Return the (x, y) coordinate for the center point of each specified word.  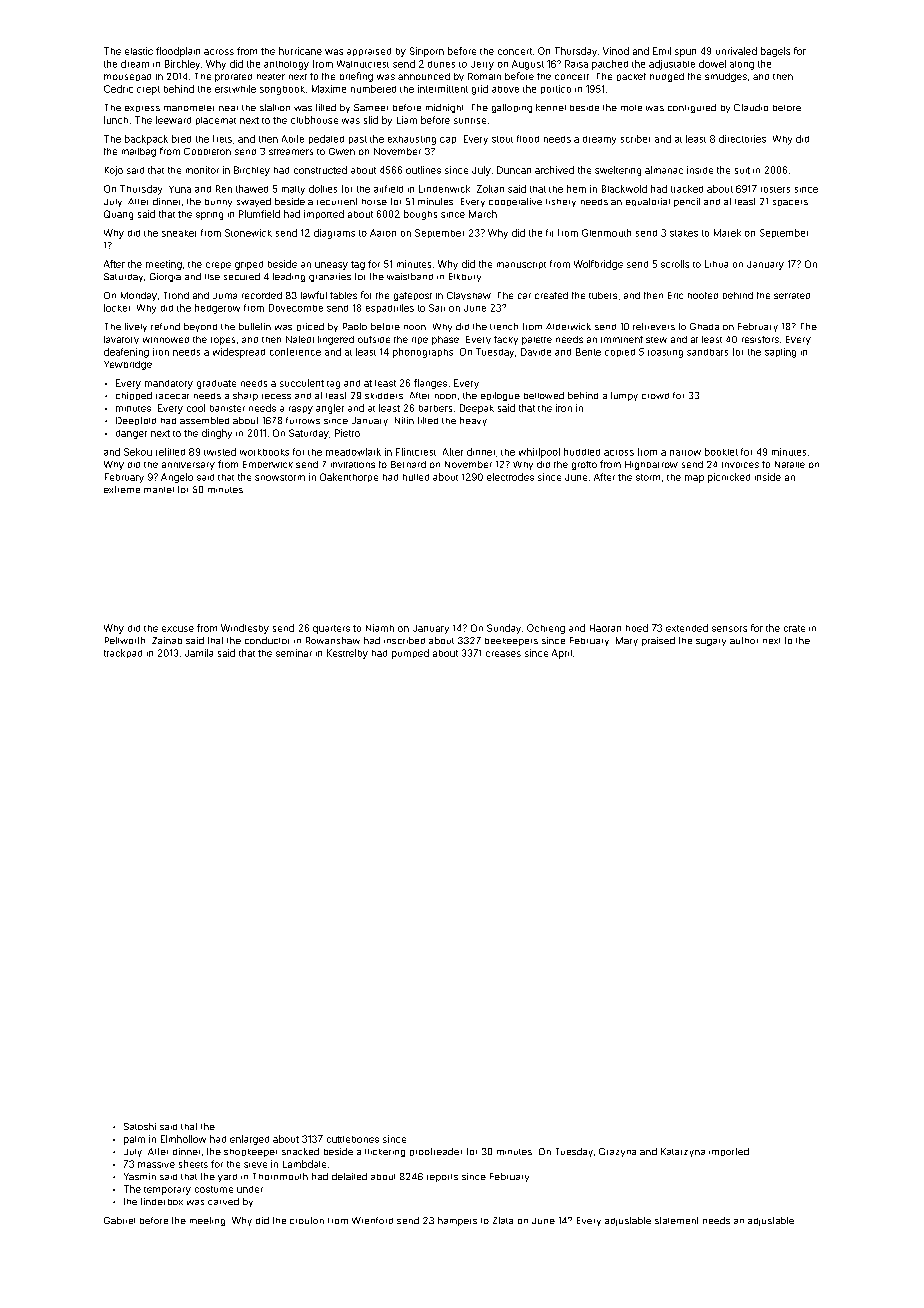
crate (794, 628)
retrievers (654, 326)
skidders (384, 396)
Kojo (114, 171)
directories (742, 139)
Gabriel (119, 1220)
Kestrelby (347, 654)
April (562, 654)
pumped (410, 654)
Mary (627, 641)
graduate (216, 384)
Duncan (514, 170)
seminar (294, 653)
